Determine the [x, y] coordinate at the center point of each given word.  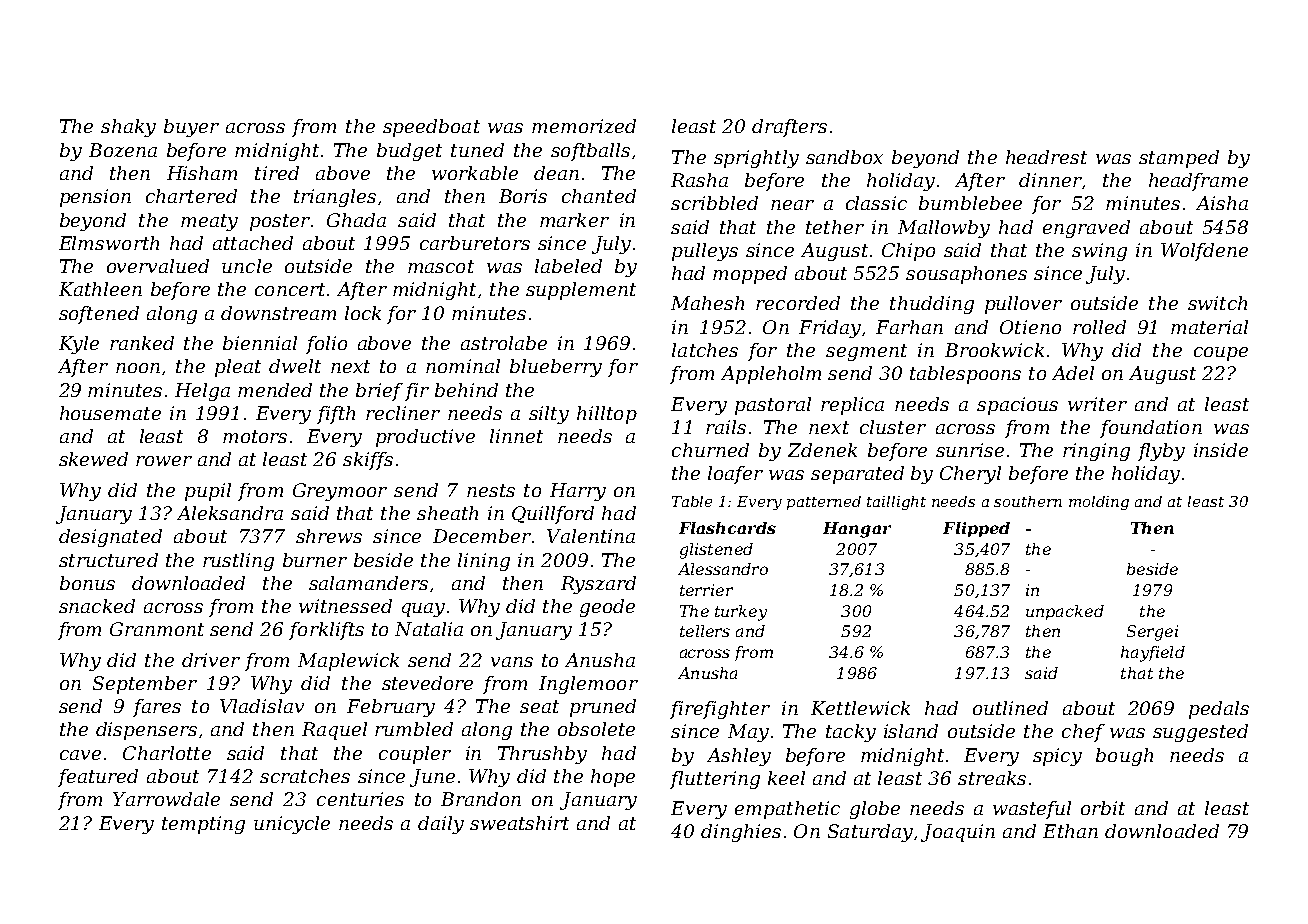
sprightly [756, 159]
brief [379, 392]
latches [705, 350]
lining [484, 562]
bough [1124, 757]
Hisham [202, 173]
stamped [1179, 159]
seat [539, 706]
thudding [932, 305]
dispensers [146, 731]
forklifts [326, 631]
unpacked [1065, 612]
